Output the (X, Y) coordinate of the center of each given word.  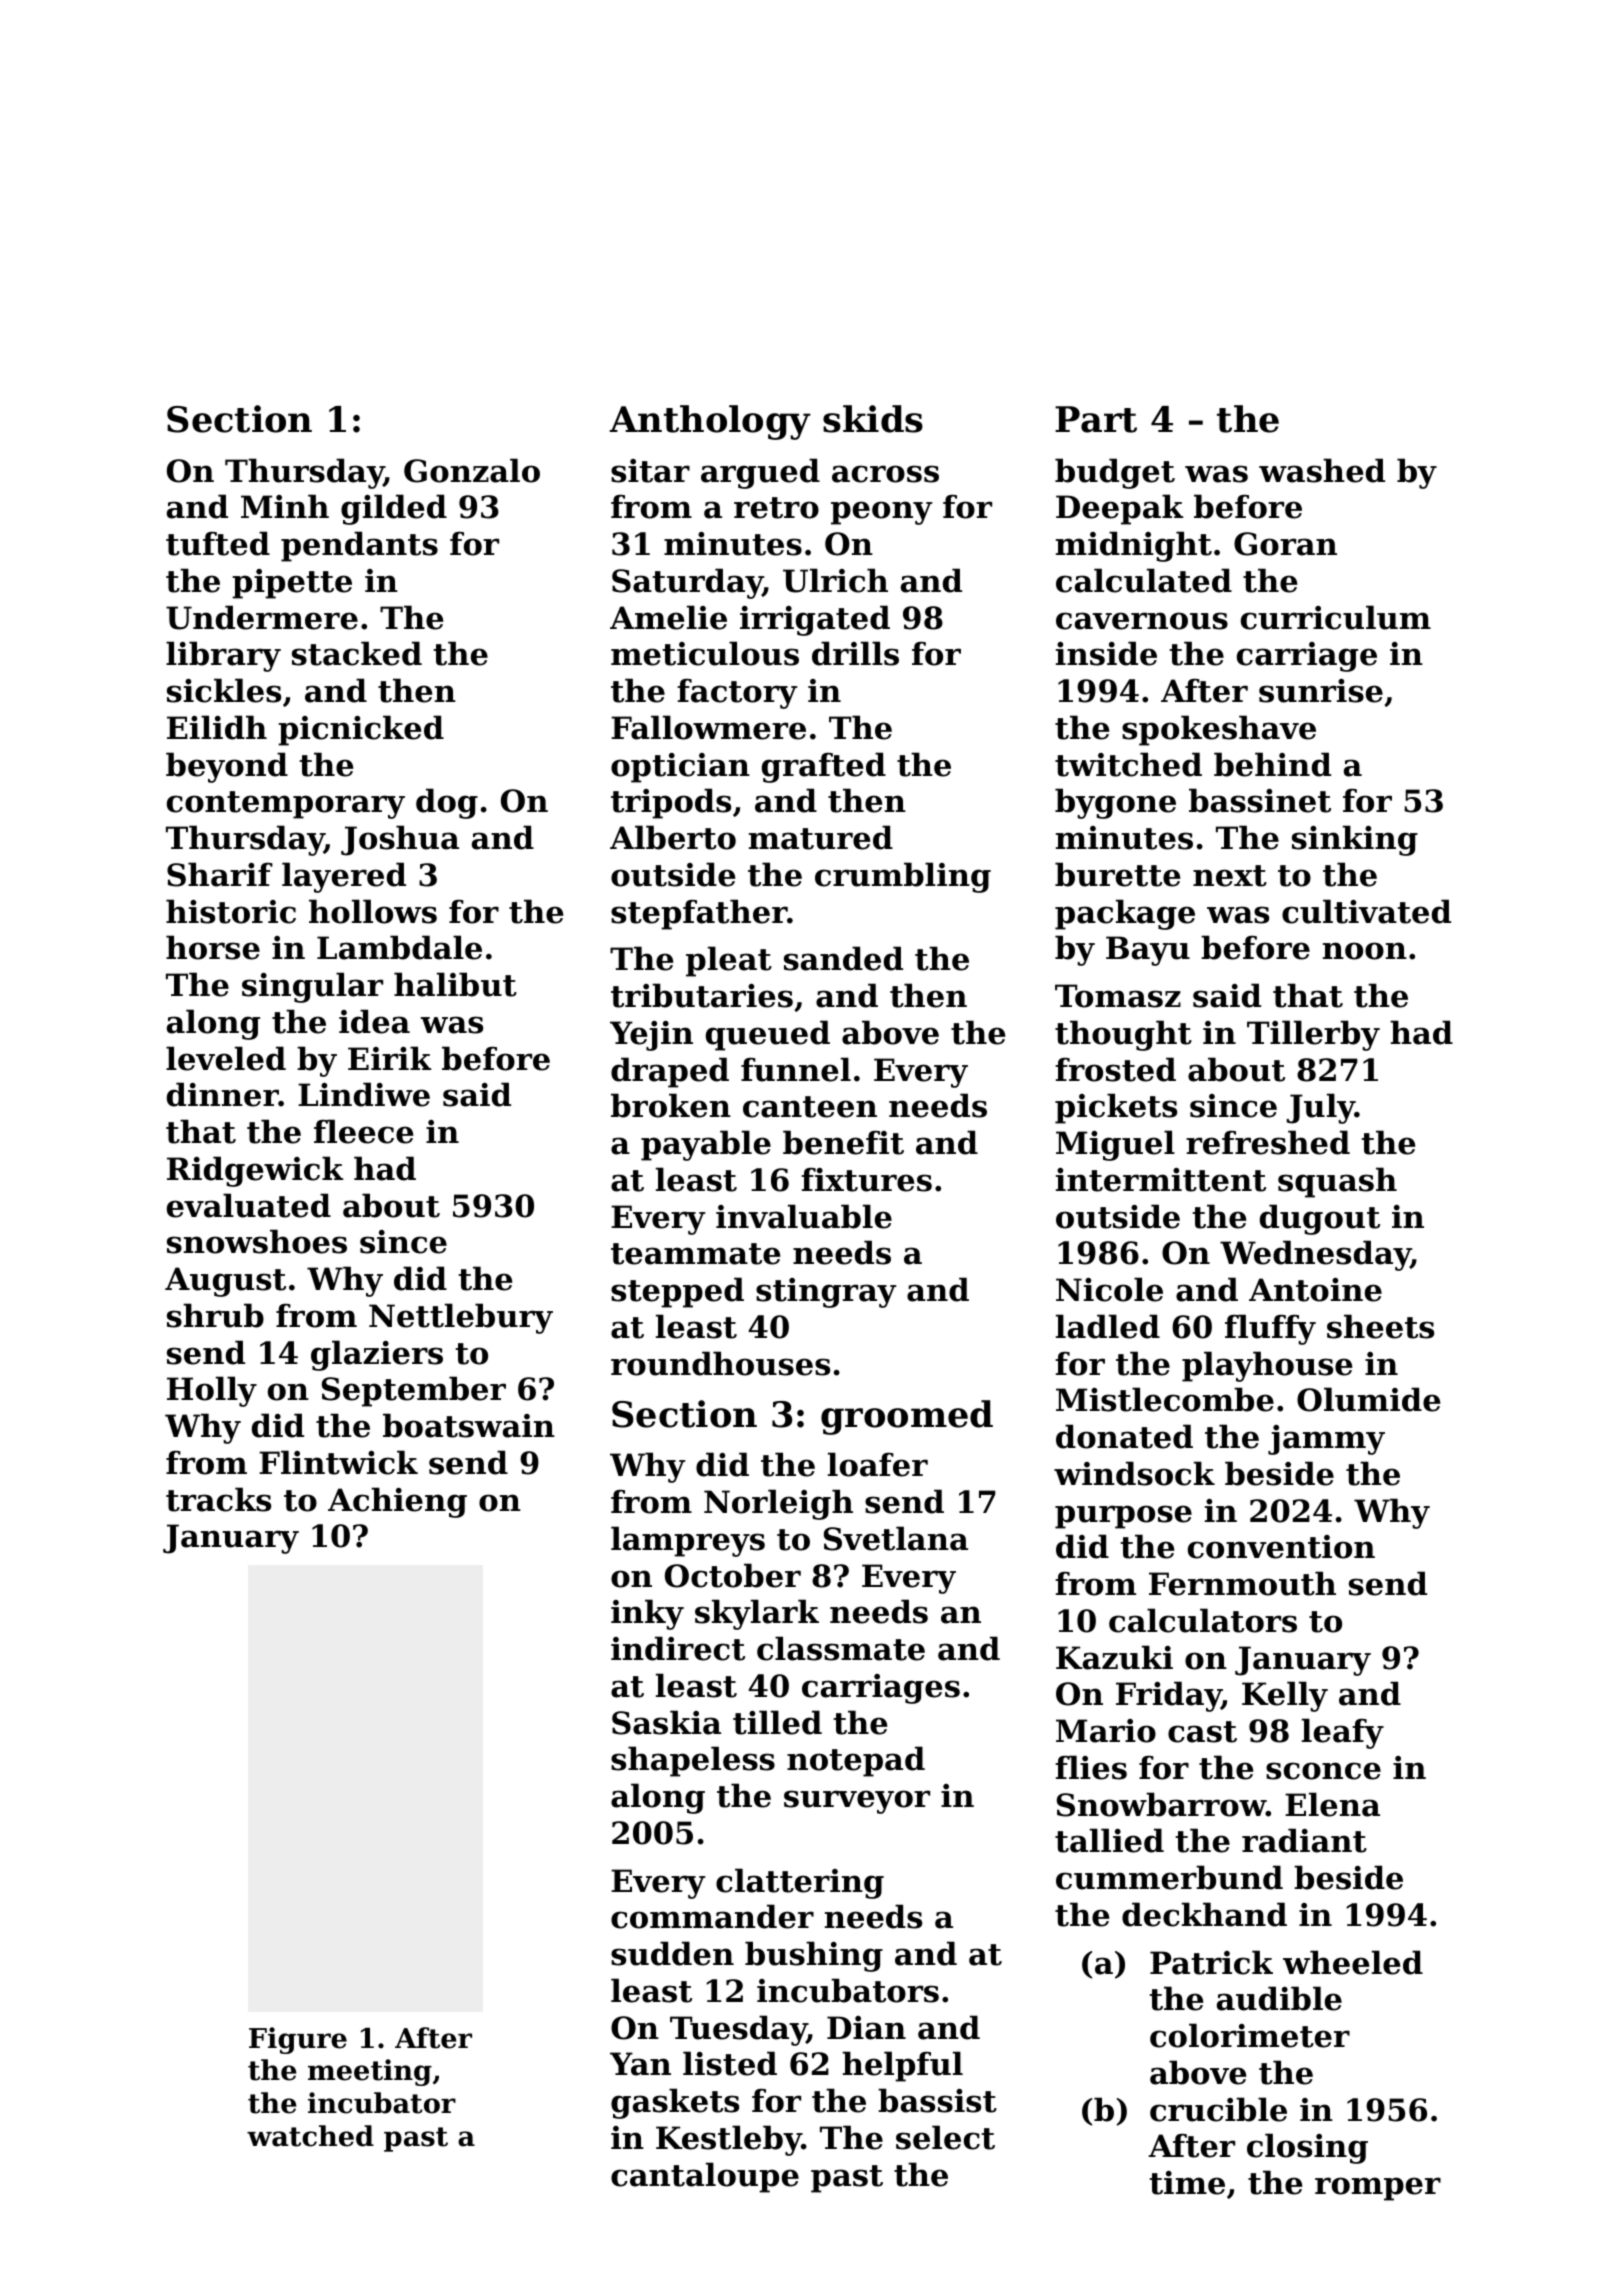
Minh (285, 506)
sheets (1380, 1326)
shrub (215, 1315)
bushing (814, 1956)
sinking (1355, 840)
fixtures (866, 1180)
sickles (224, 690)
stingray (826, 1293)
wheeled (1353, 1962)
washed (1322, 470)
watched (310, 2136)
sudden (672, 1953)
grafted (824, 767)
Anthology (710, 422)
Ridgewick (255, 1171)
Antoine (1315, 1290)
